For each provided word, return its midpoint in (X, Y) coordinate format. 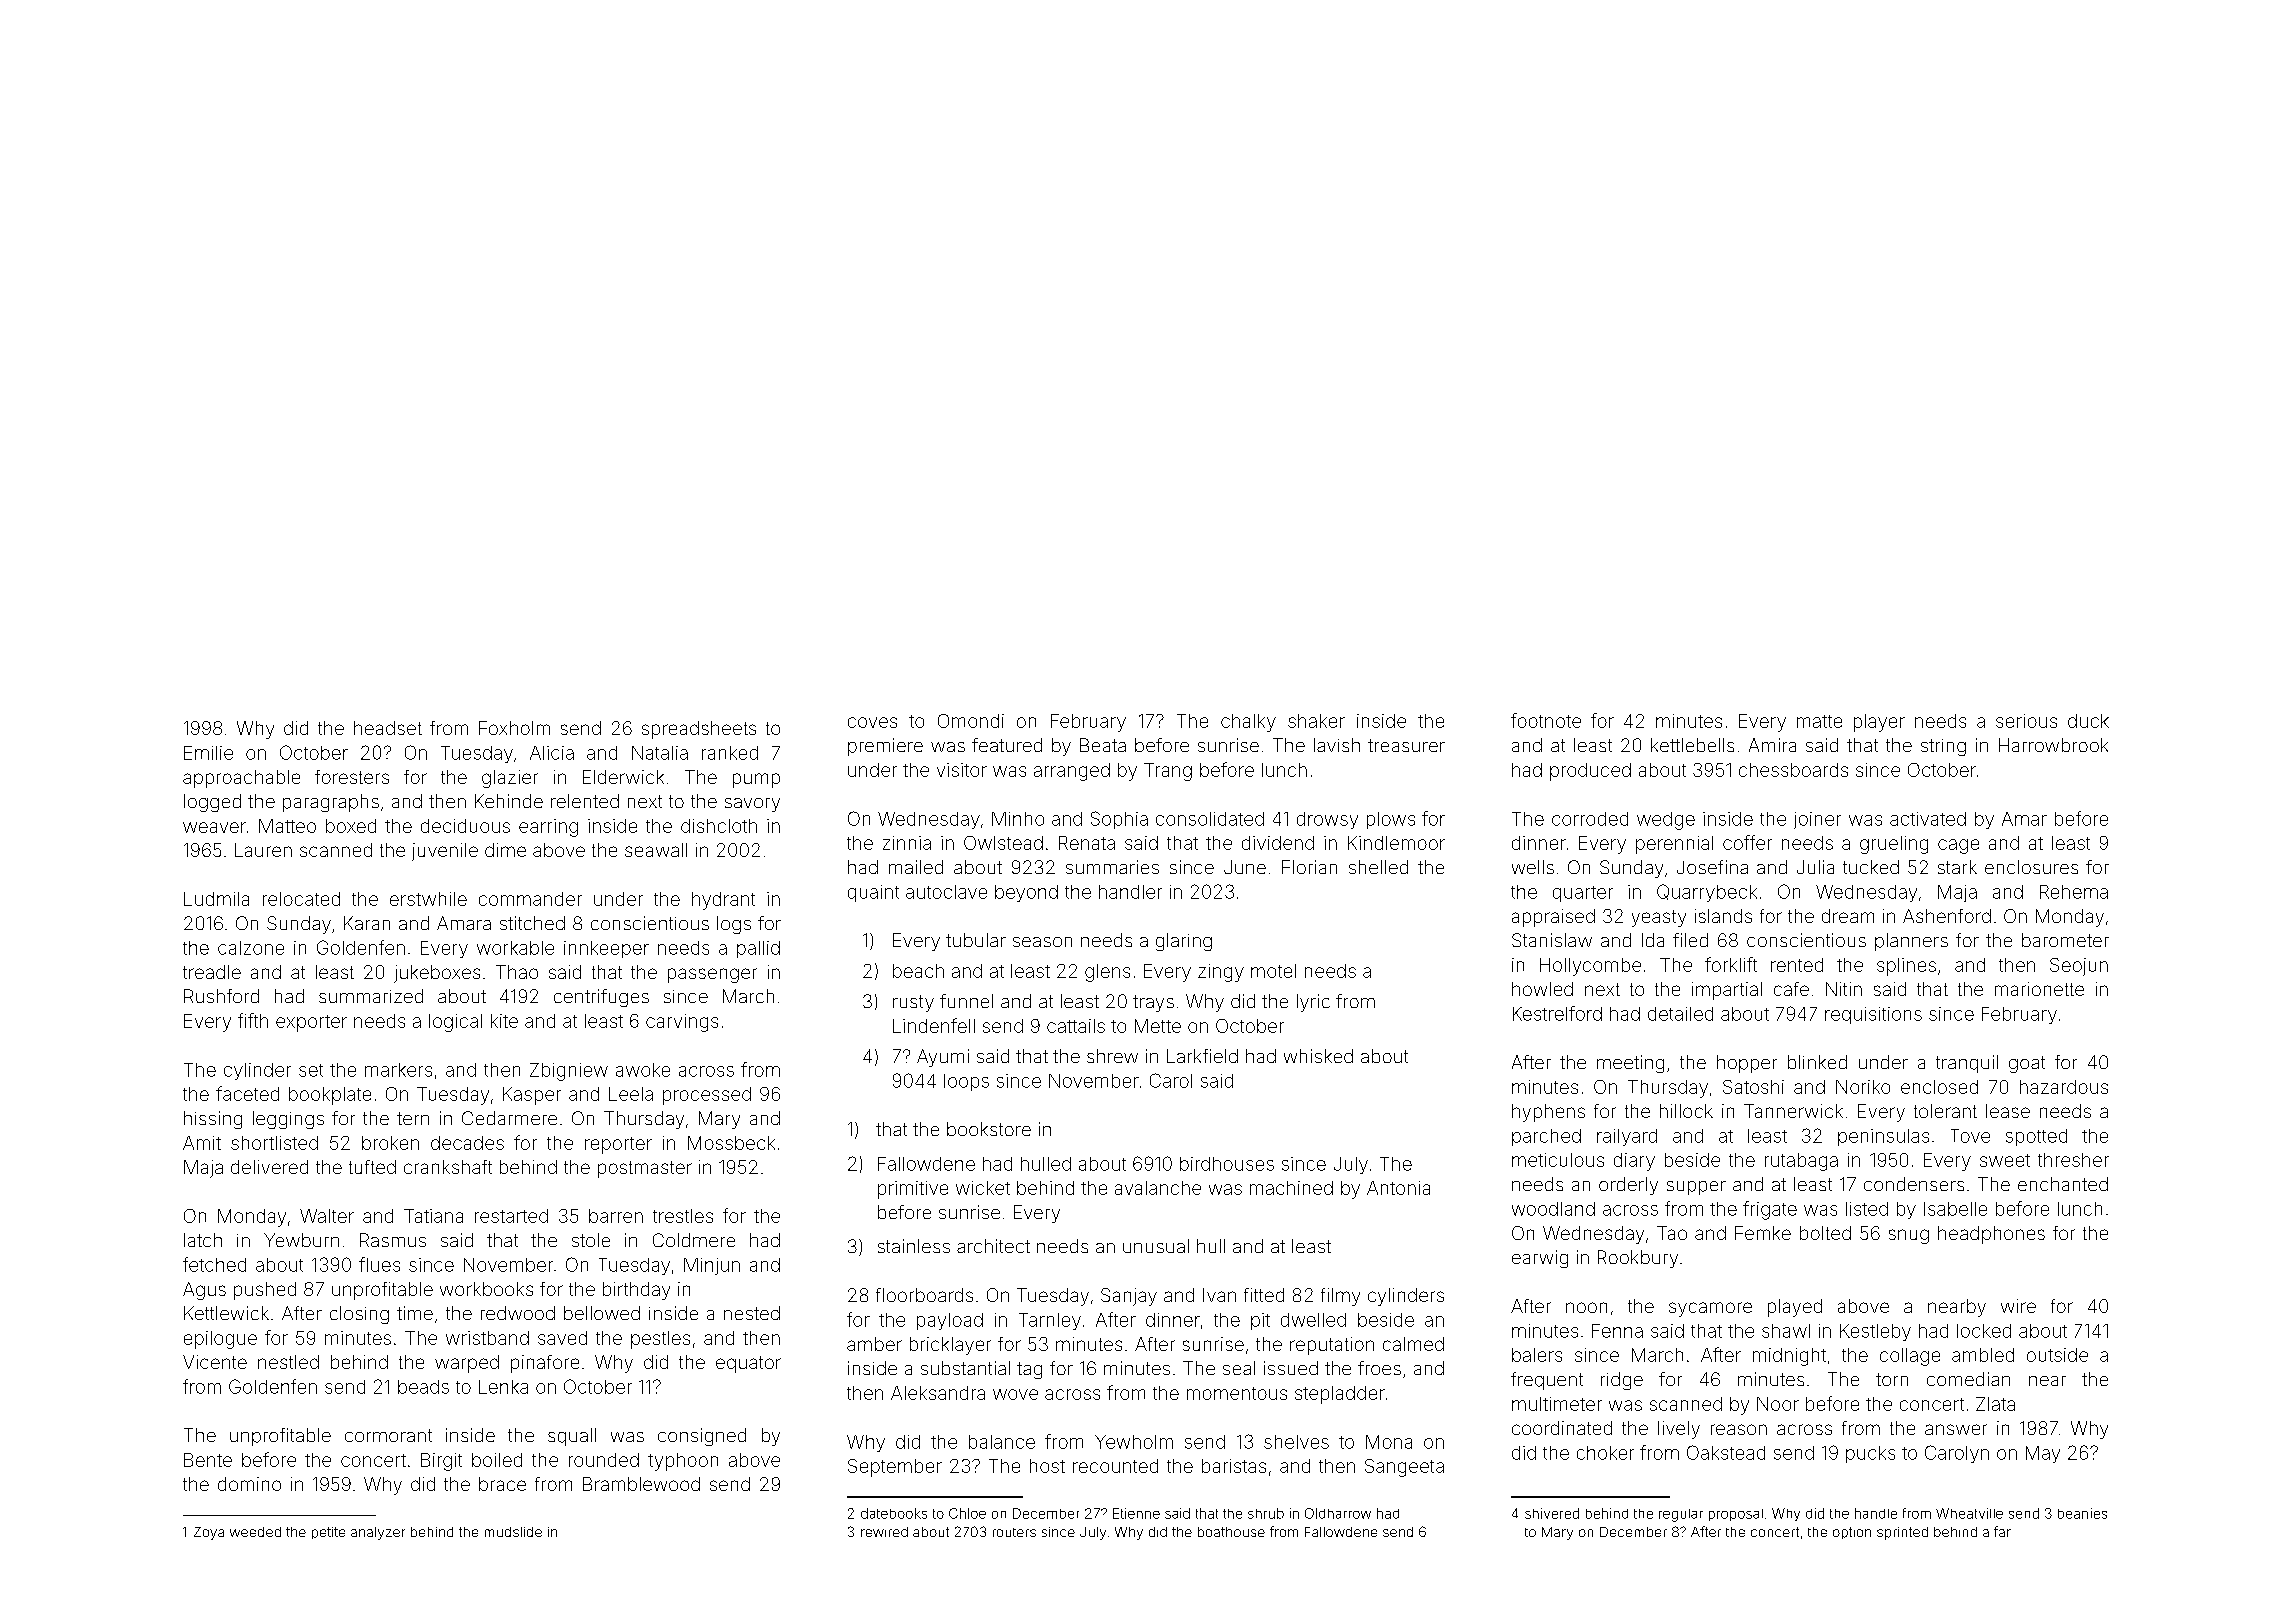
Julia (1815, 867)
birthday (636, 1291)
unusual (1156, 1246)
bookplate (330, 1096)
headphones (1991, 1235)
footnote (1546, 720)
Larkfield (1202, 1056)
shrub (1266, 1513)
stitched (532, 923)
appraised (1553, 918)
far (2002, 1531)
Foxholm (514, 728)
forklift (1731, 964)
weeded (255, 1532)
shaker (1316, 721)
